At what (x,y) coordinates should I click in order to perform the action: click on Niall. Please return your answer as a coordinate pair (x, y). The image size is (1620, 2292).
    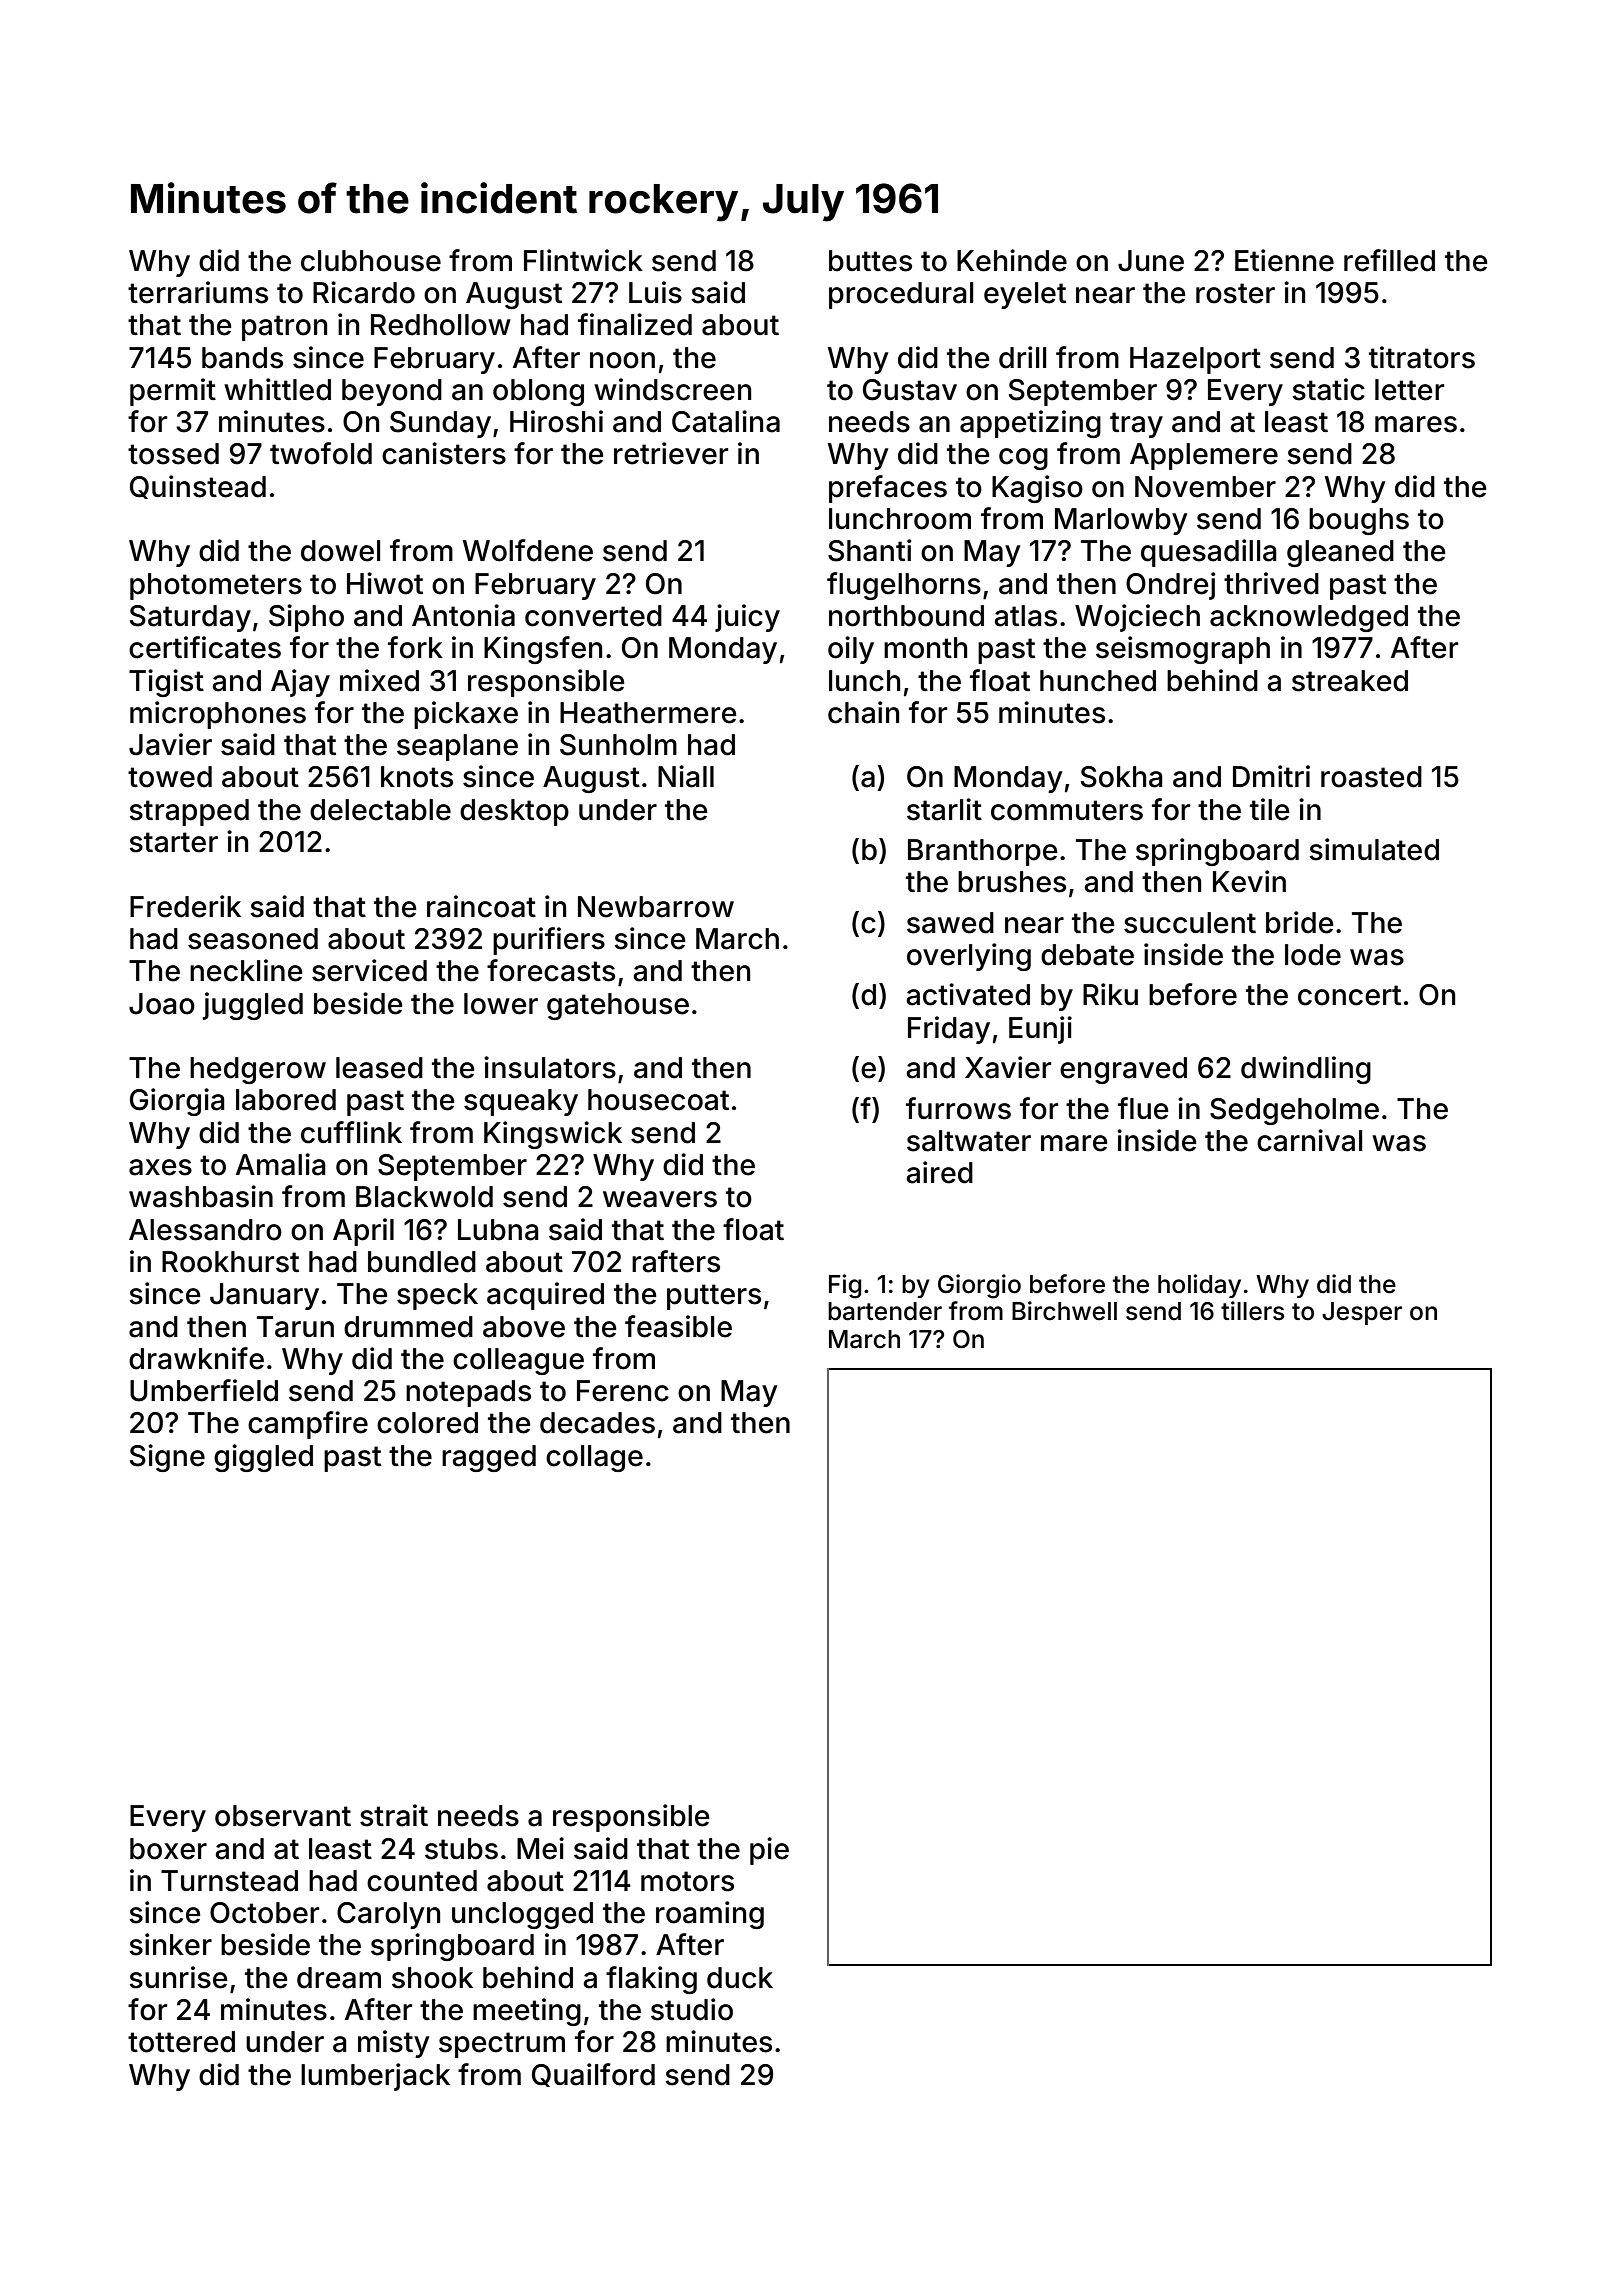
    Looking at the image, I should click on (686, 776).
